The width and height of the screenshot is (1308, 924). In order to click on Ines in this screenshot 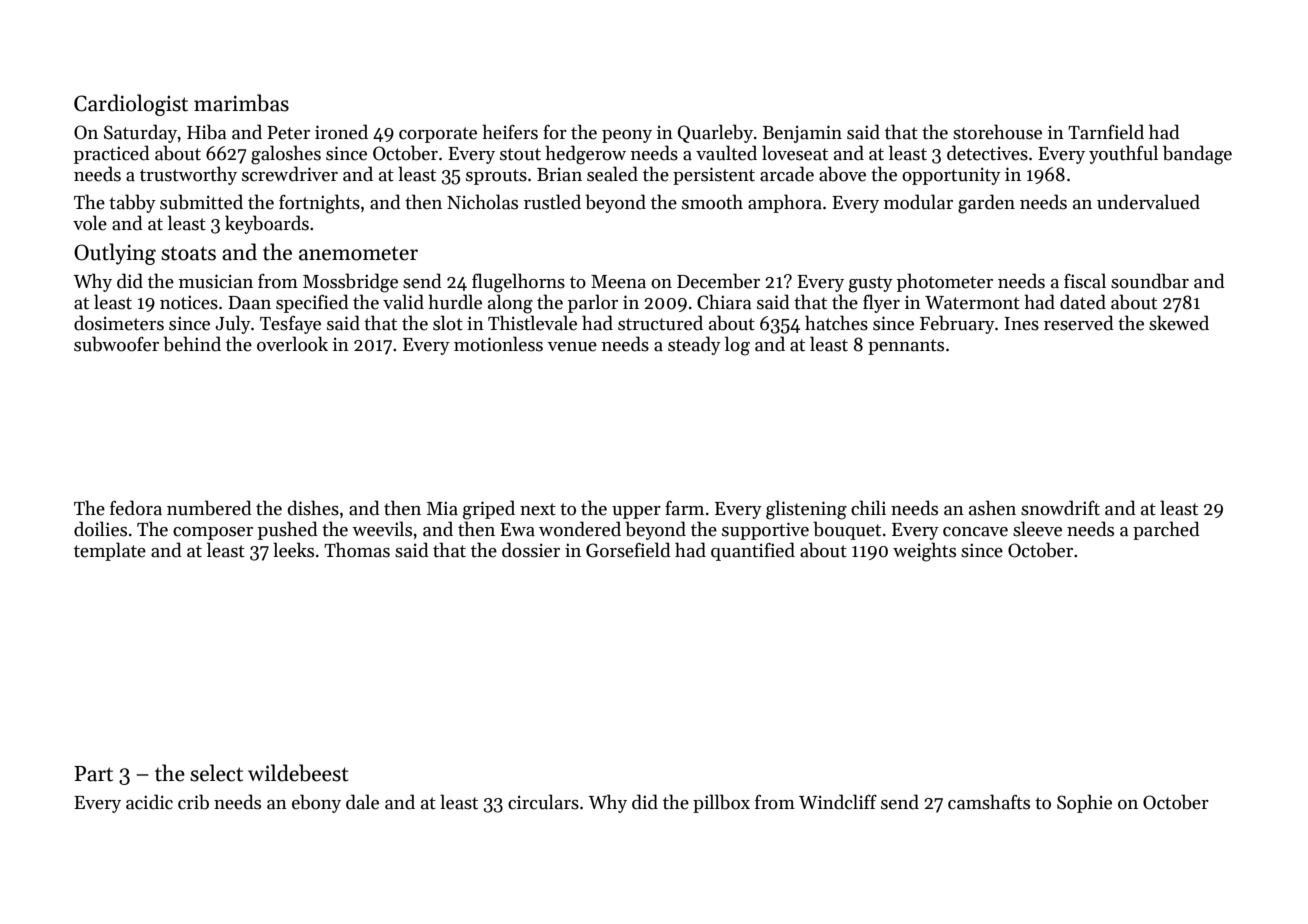, I will do `click(1021, 324)`.
